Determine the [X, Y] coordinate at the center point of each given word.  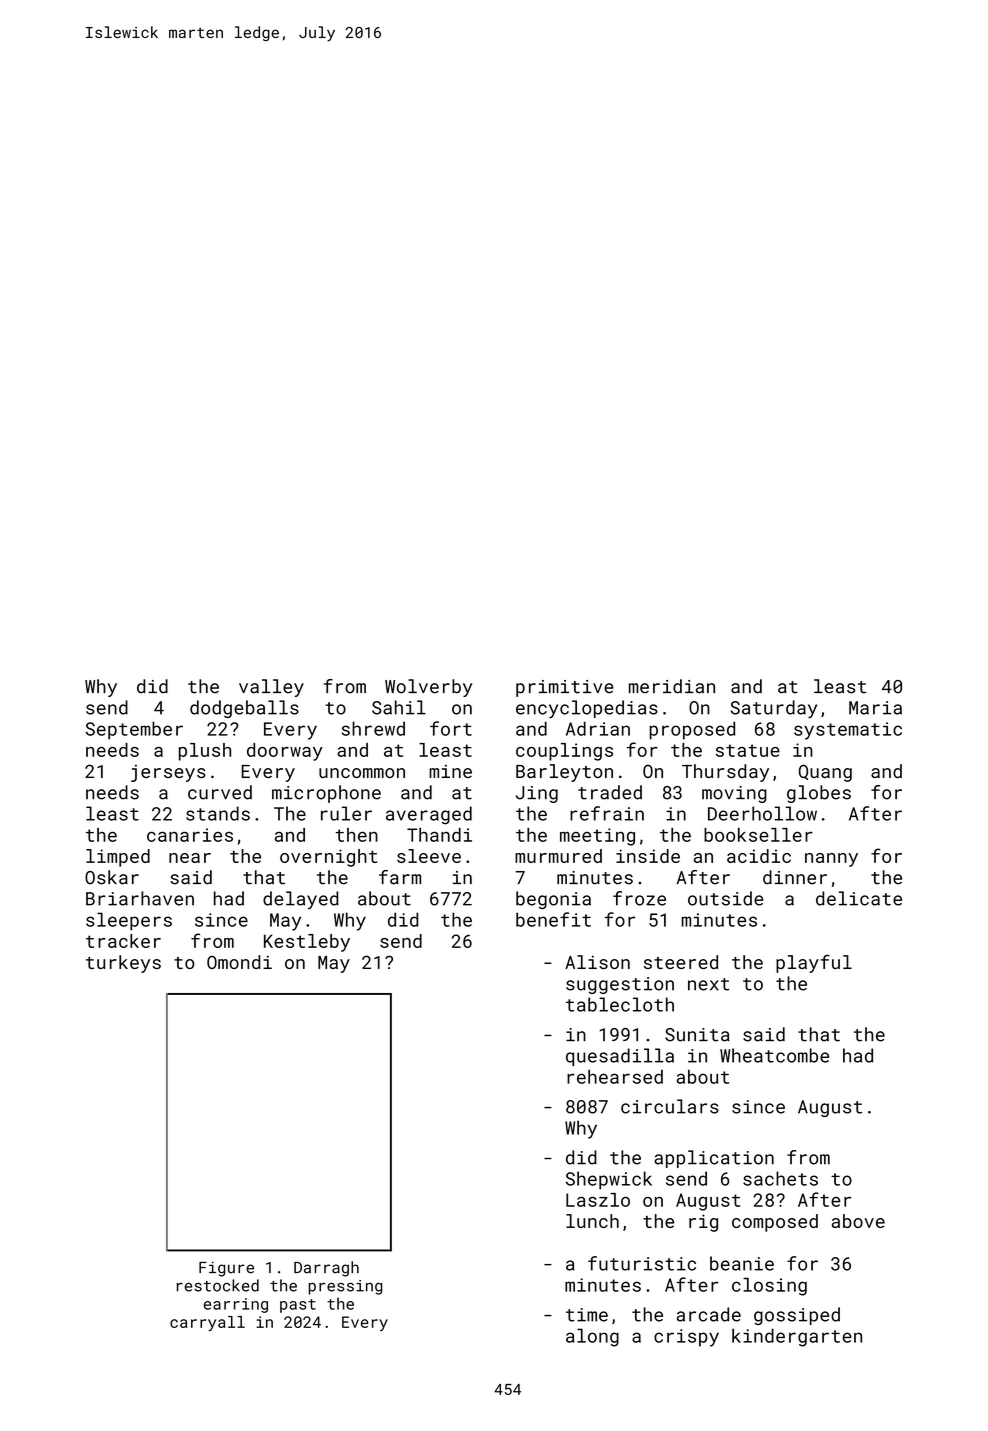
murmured [558, 856]
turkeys [123, 964]
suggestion [620, 985]
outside [725, 898]
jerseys [168, 773]
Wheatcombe [774, 1055]
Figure [226, 1269]
